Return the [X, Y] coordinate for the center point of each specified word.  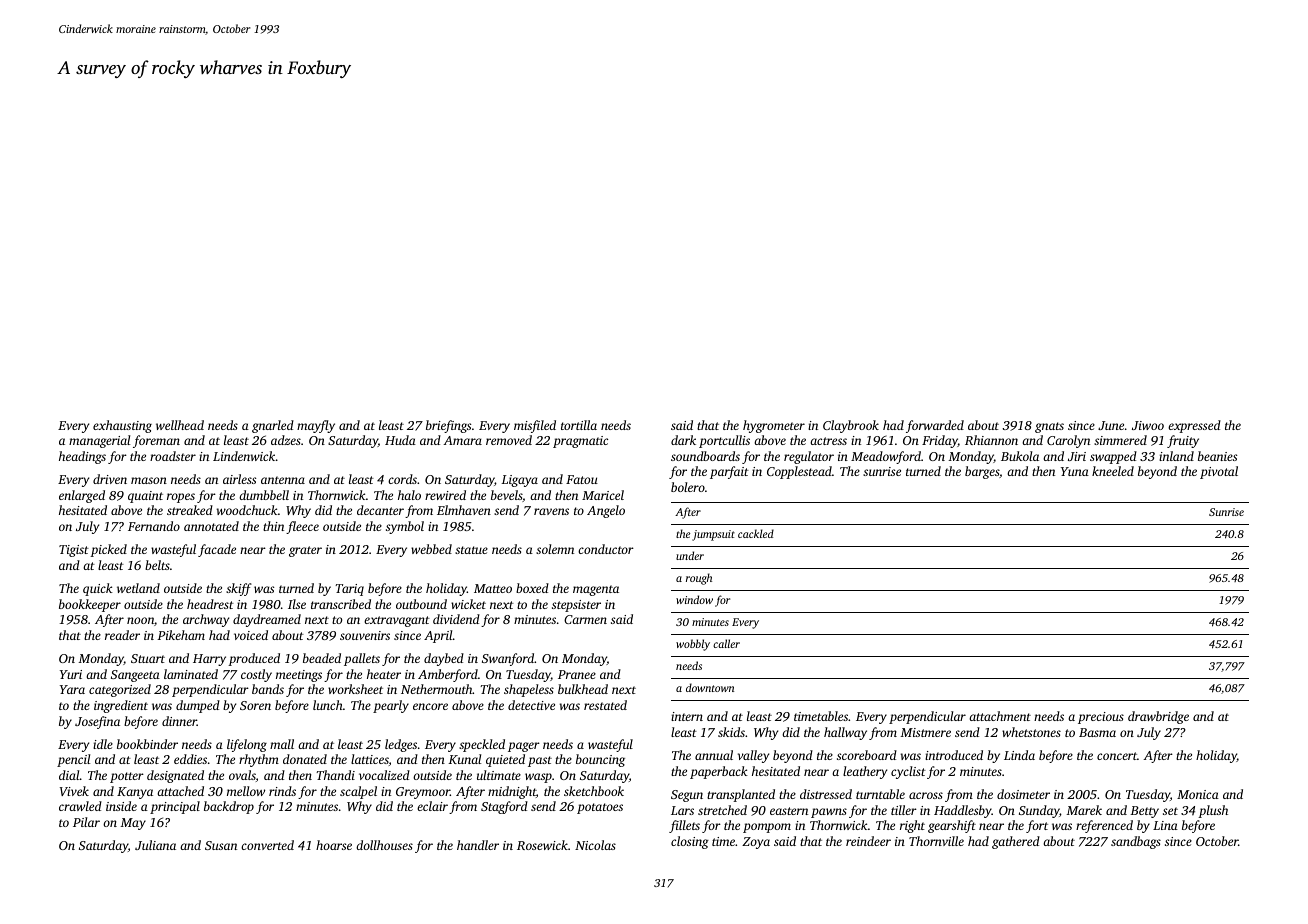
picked [108, 550]
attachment [1000, 716]
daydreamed [267, 620]
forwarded [935, 426]
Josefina [97, 722]
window [694, 599]
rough [699, 579]
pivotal [1219, 472]
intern [687, 716]
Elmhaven [464, 510]
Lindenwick [244, 456]
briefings [448, 426]
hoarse [334, 845]
